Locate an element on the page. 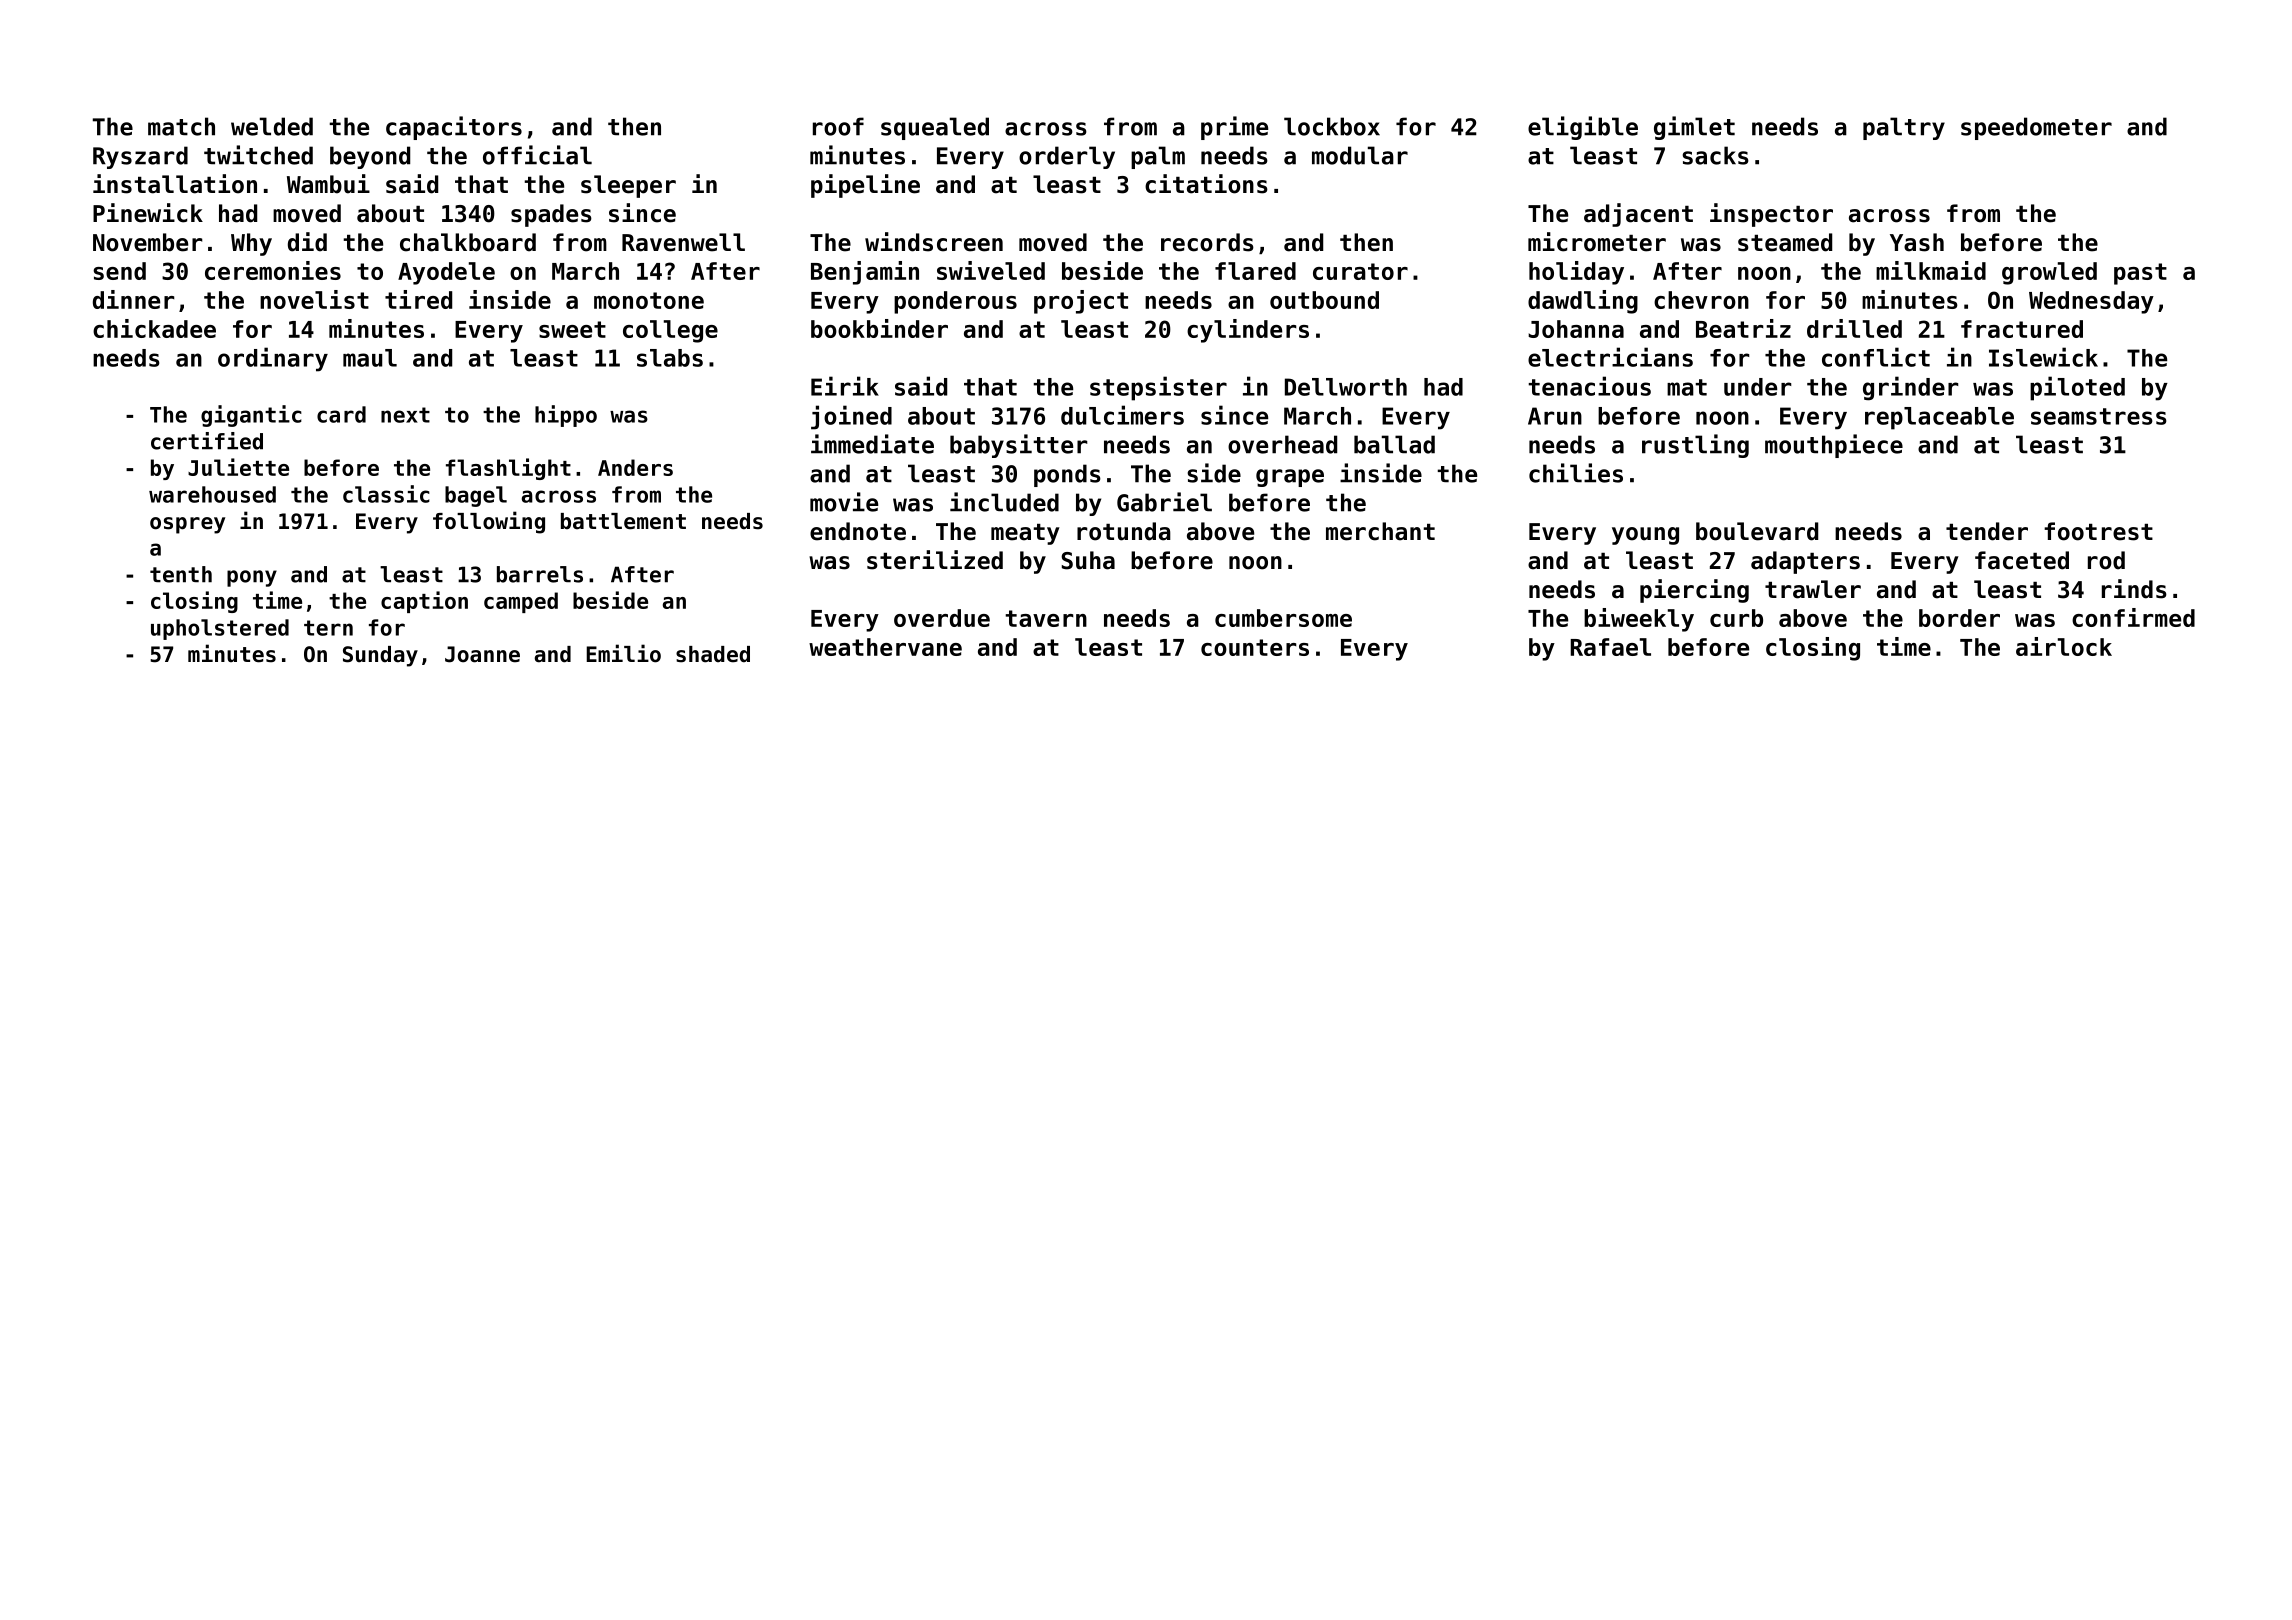 The width and height of the document is (2292, 1620). roof is located at coordinates (838, 126).
